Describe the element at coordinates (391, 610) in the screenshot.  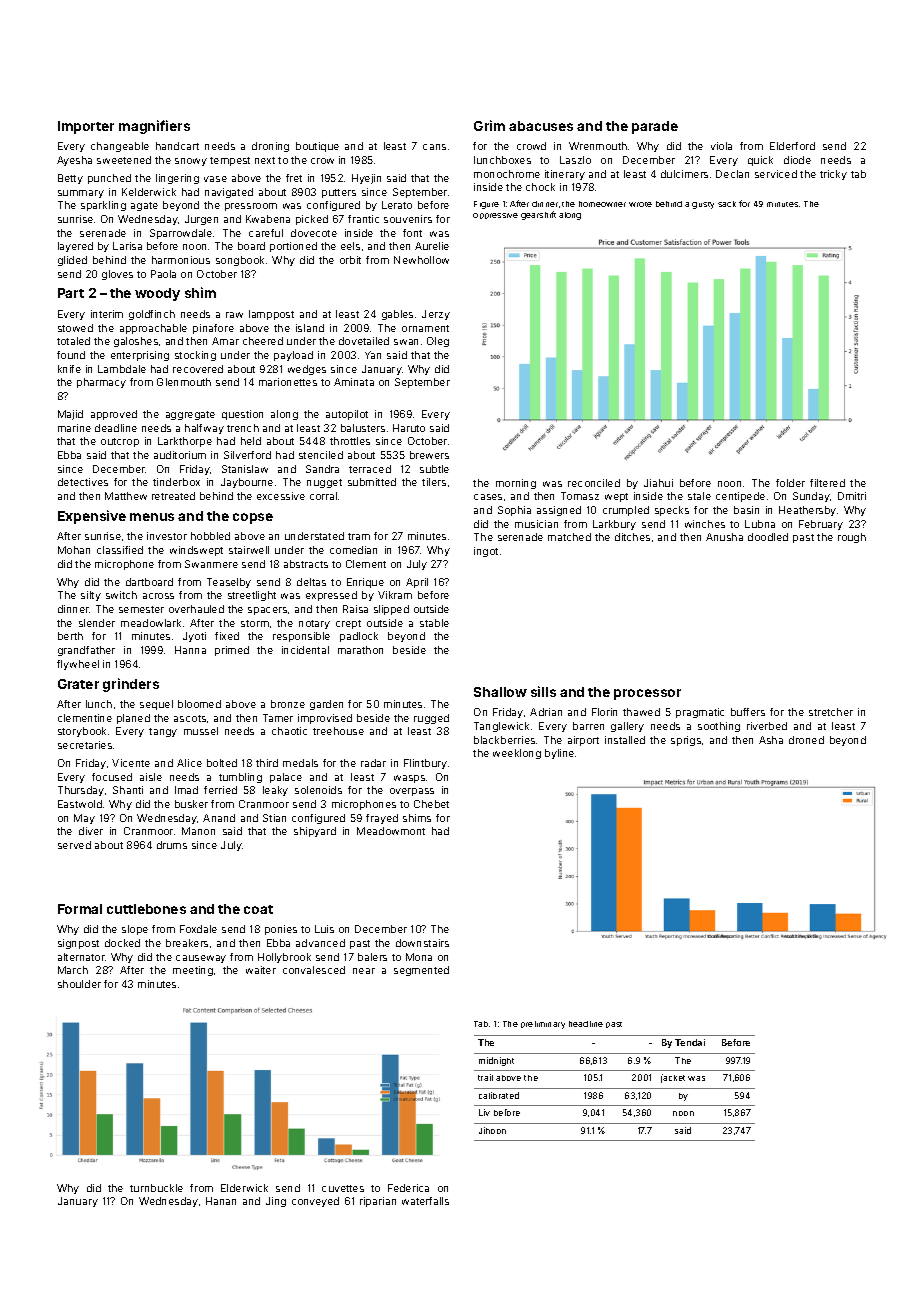
I see `slipped` at that location.
